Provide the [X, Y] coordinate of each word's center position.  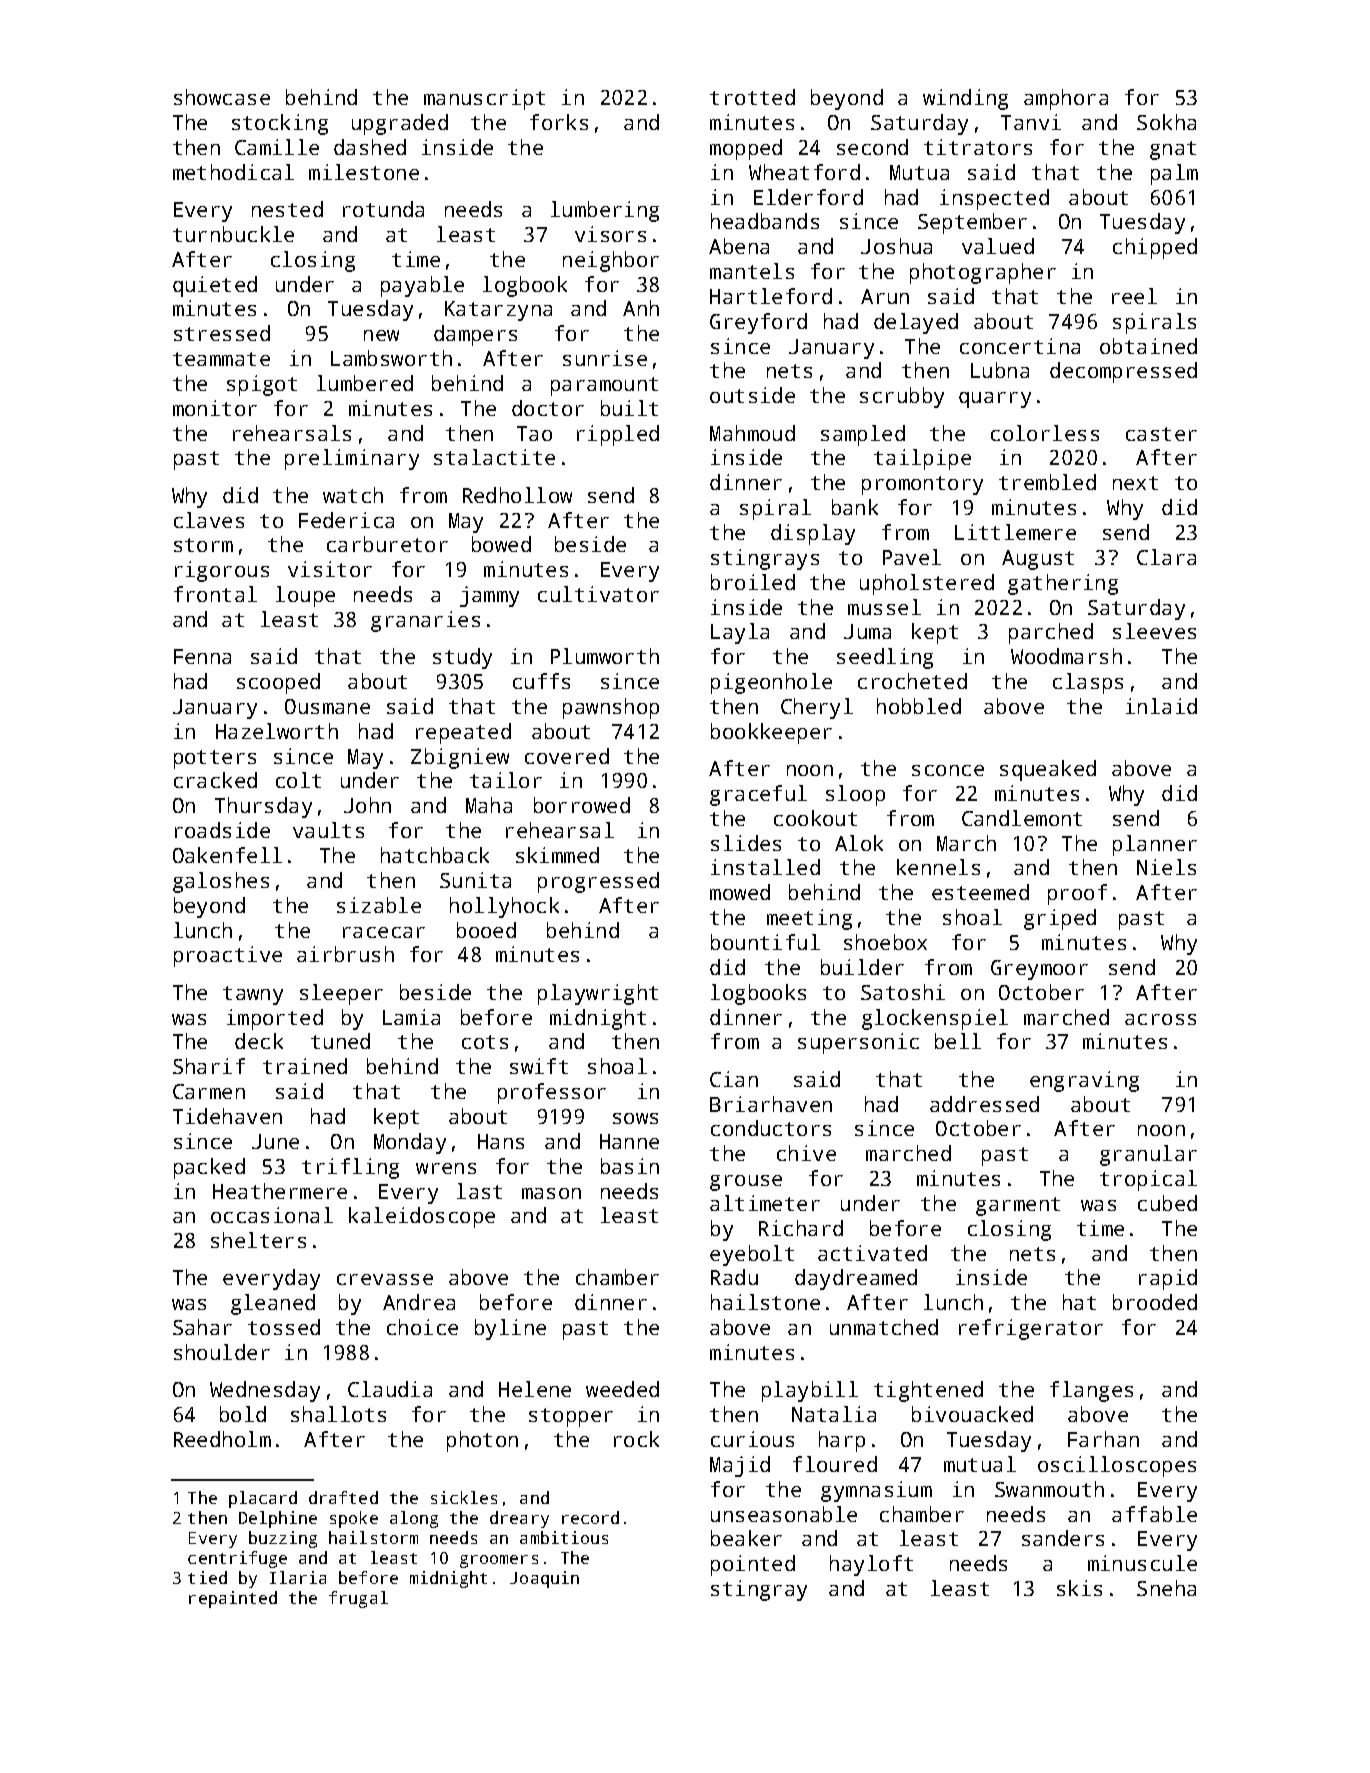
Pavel [912, 557]
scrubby [902, 397]
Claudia [390, 1389]
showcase [222, 97]
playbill [810, 1391]
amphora [1066, 99]
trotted [752, 97]
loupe [305, 596]
